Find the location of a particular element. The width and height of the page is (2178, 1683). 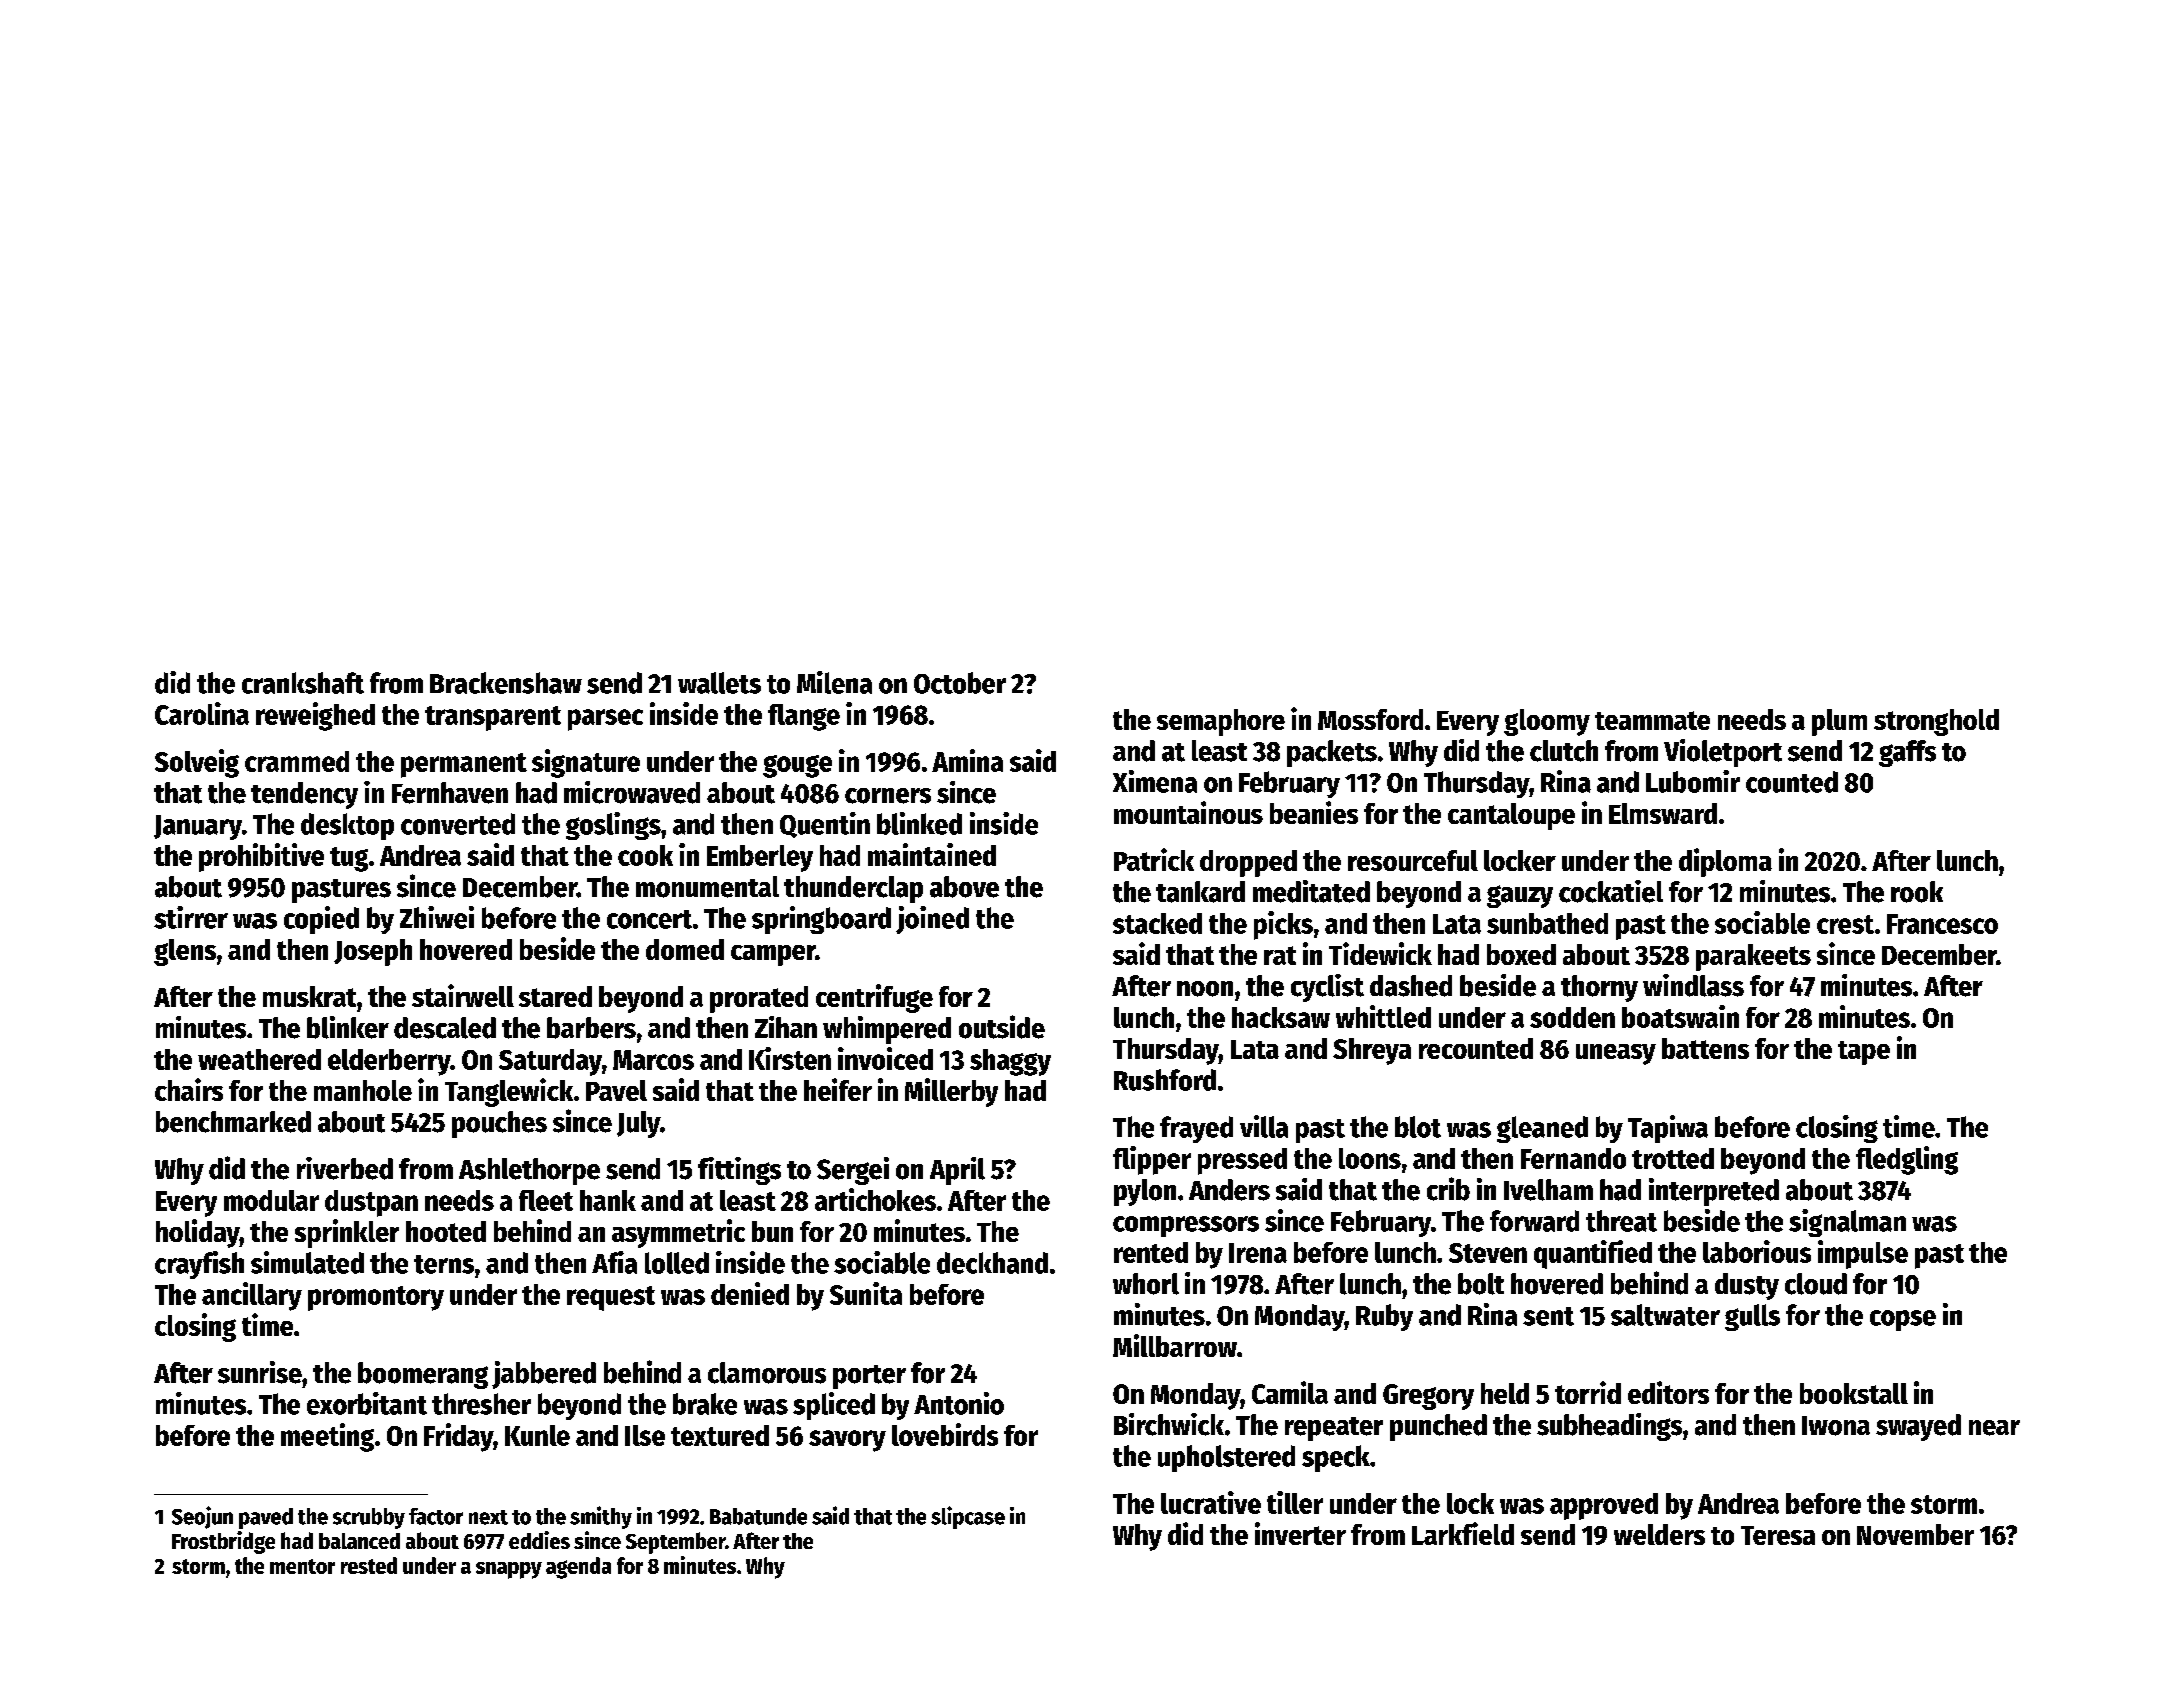

flange is located at coordinates (804, 717).
